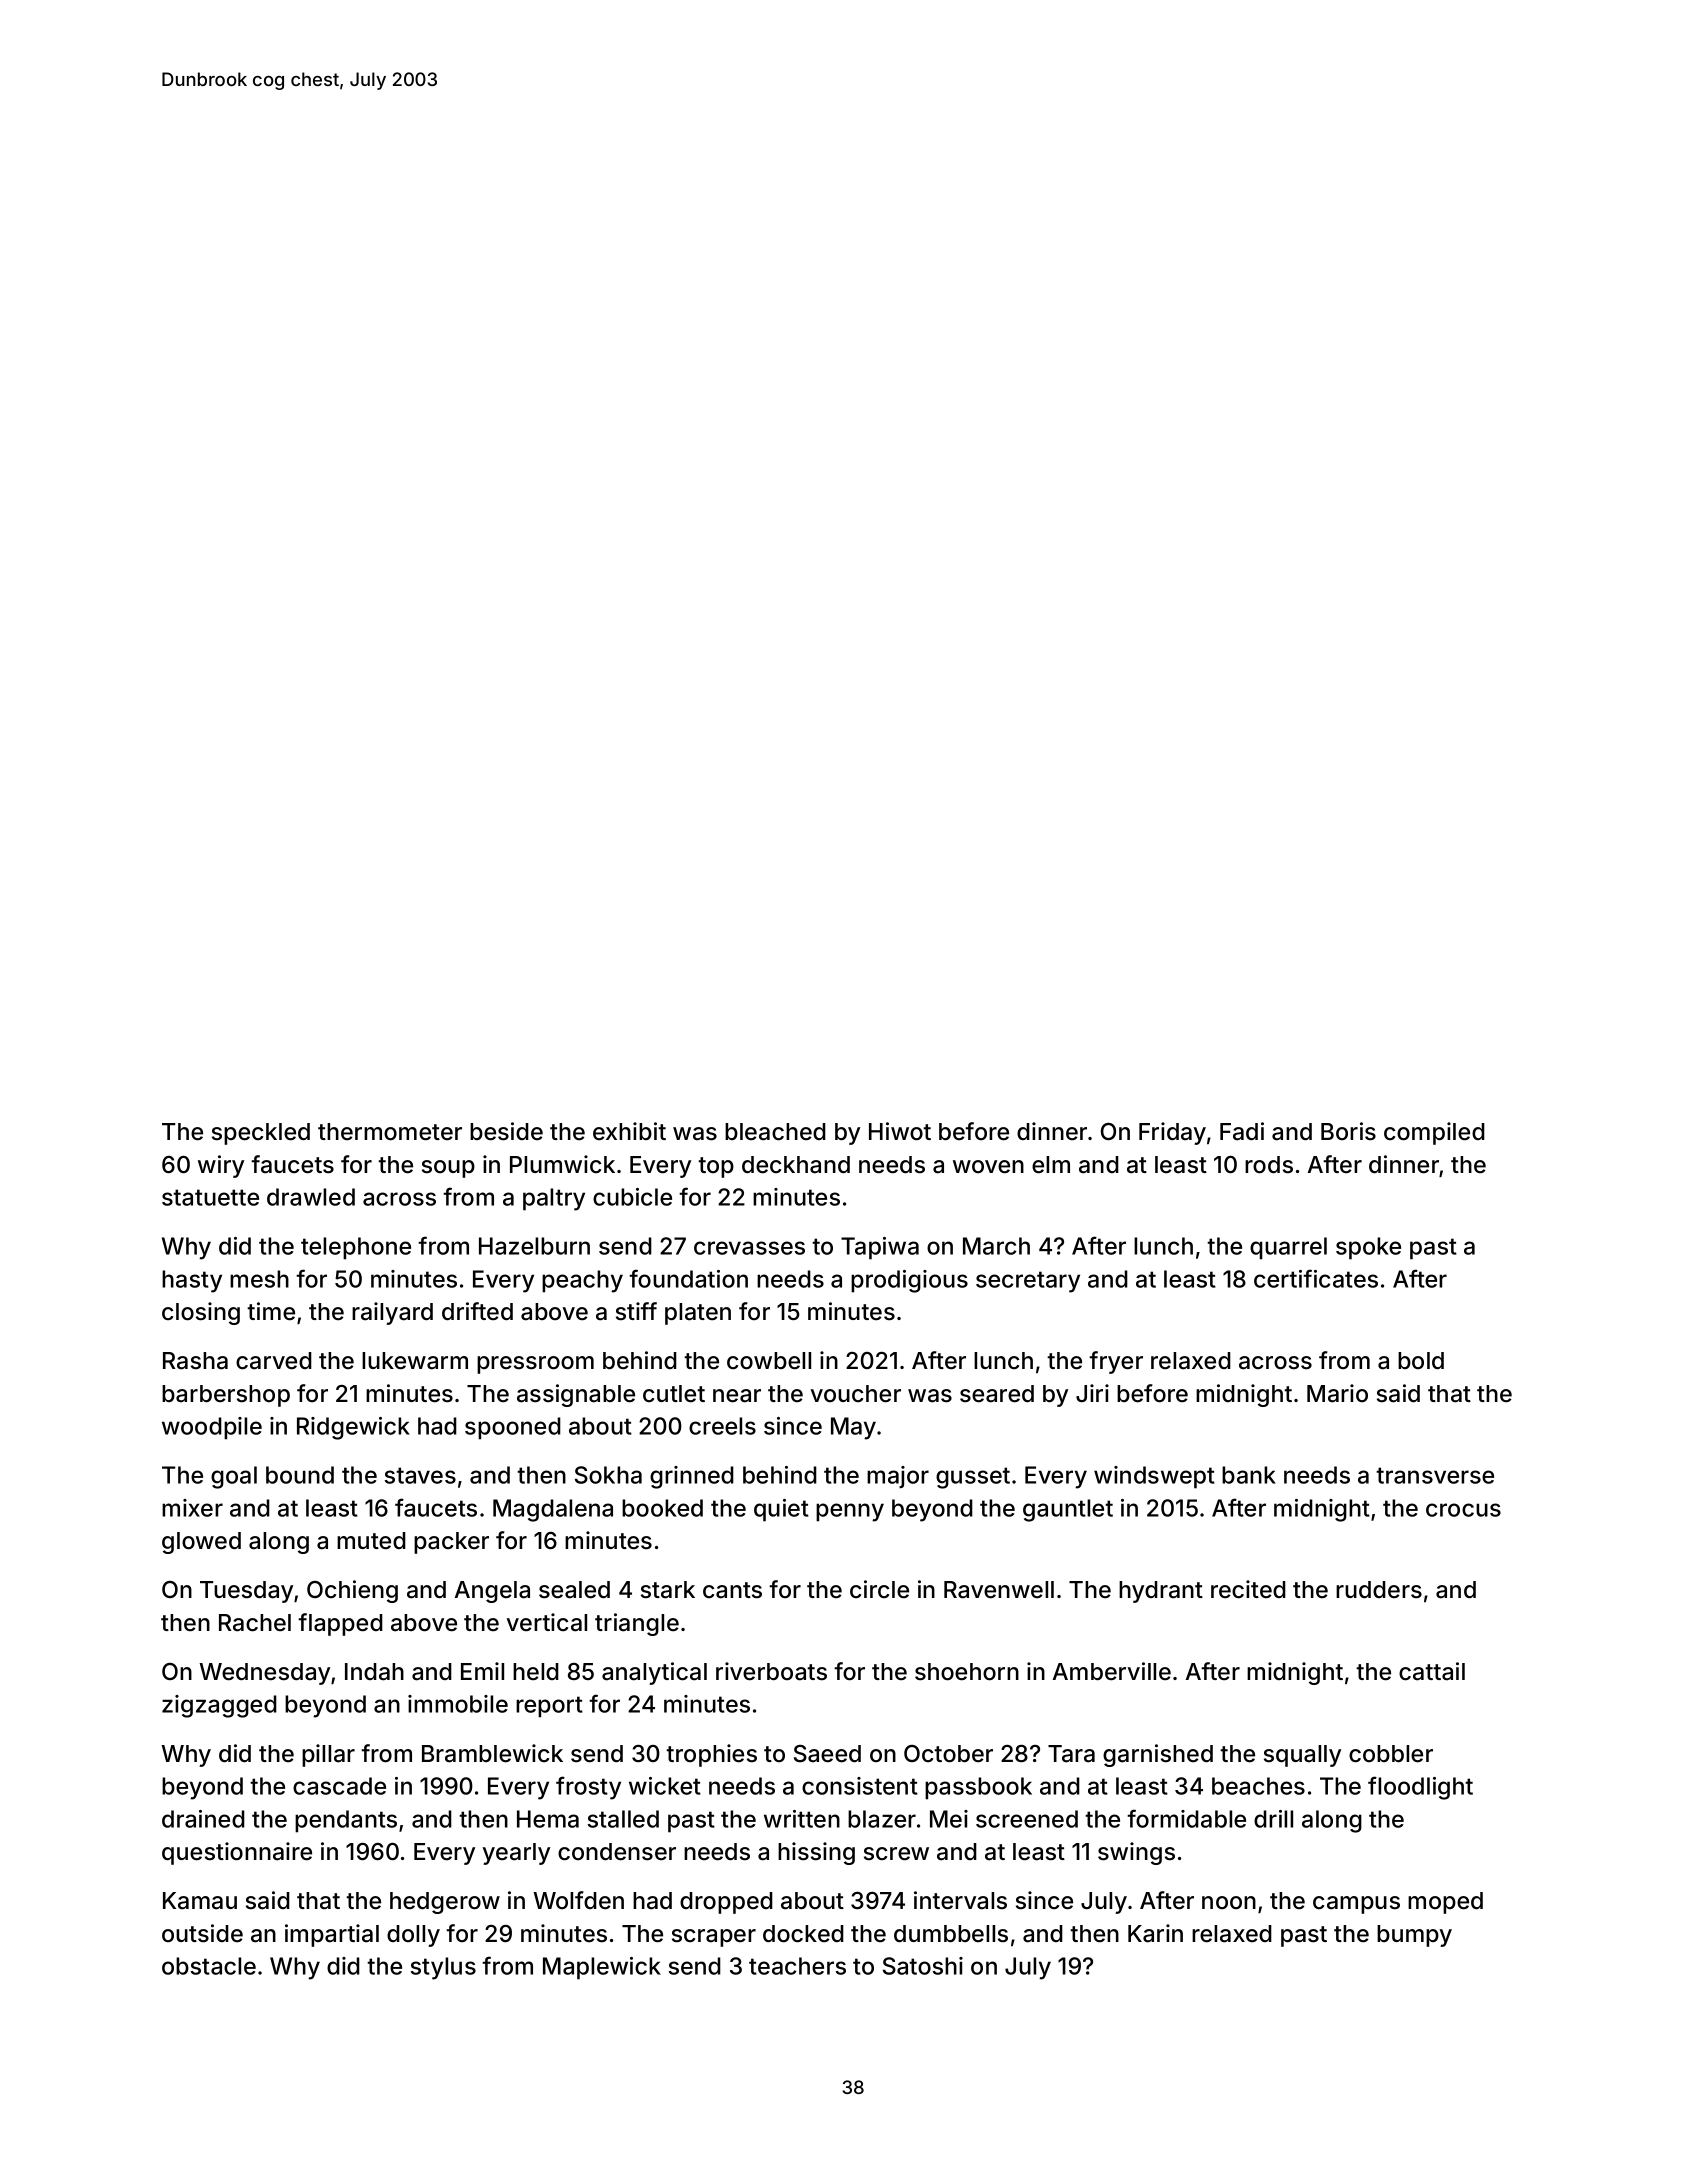 The image size is (1683, 2178). What do you see at coordinates (261, 1134) in the screenshot?
I see `speckled` at bounding box center [261, 1134].
